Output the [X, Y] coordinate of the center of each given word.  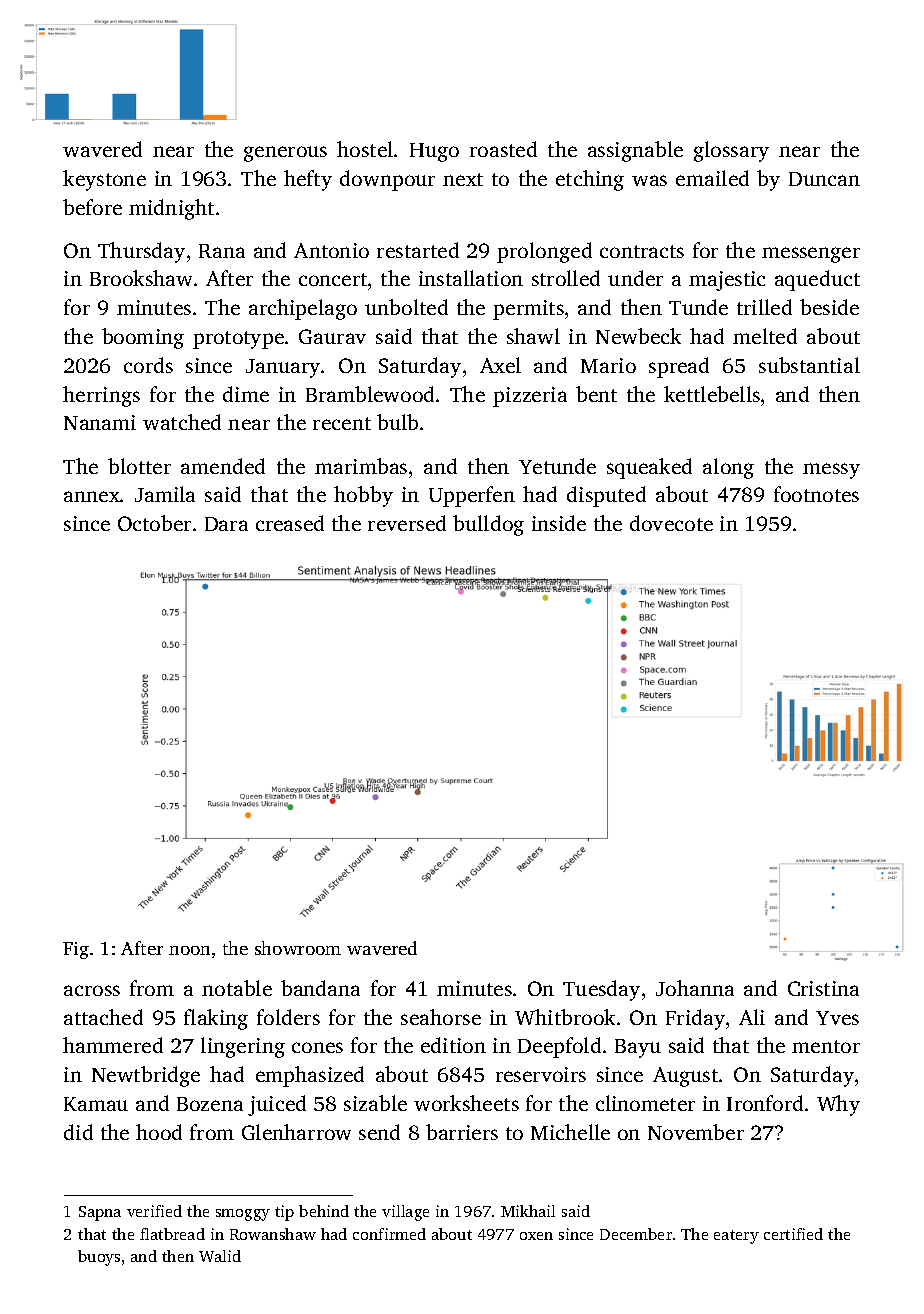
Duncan [824, 179]
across [92, 990]
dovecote [671, 523]
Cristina [823, 988]
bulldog [488, 525]
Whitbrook [565, 1017]
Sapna [100, 1213]
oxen [536, 1236]
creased [290, 523]
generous [285, 154]
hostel [365, 149]
